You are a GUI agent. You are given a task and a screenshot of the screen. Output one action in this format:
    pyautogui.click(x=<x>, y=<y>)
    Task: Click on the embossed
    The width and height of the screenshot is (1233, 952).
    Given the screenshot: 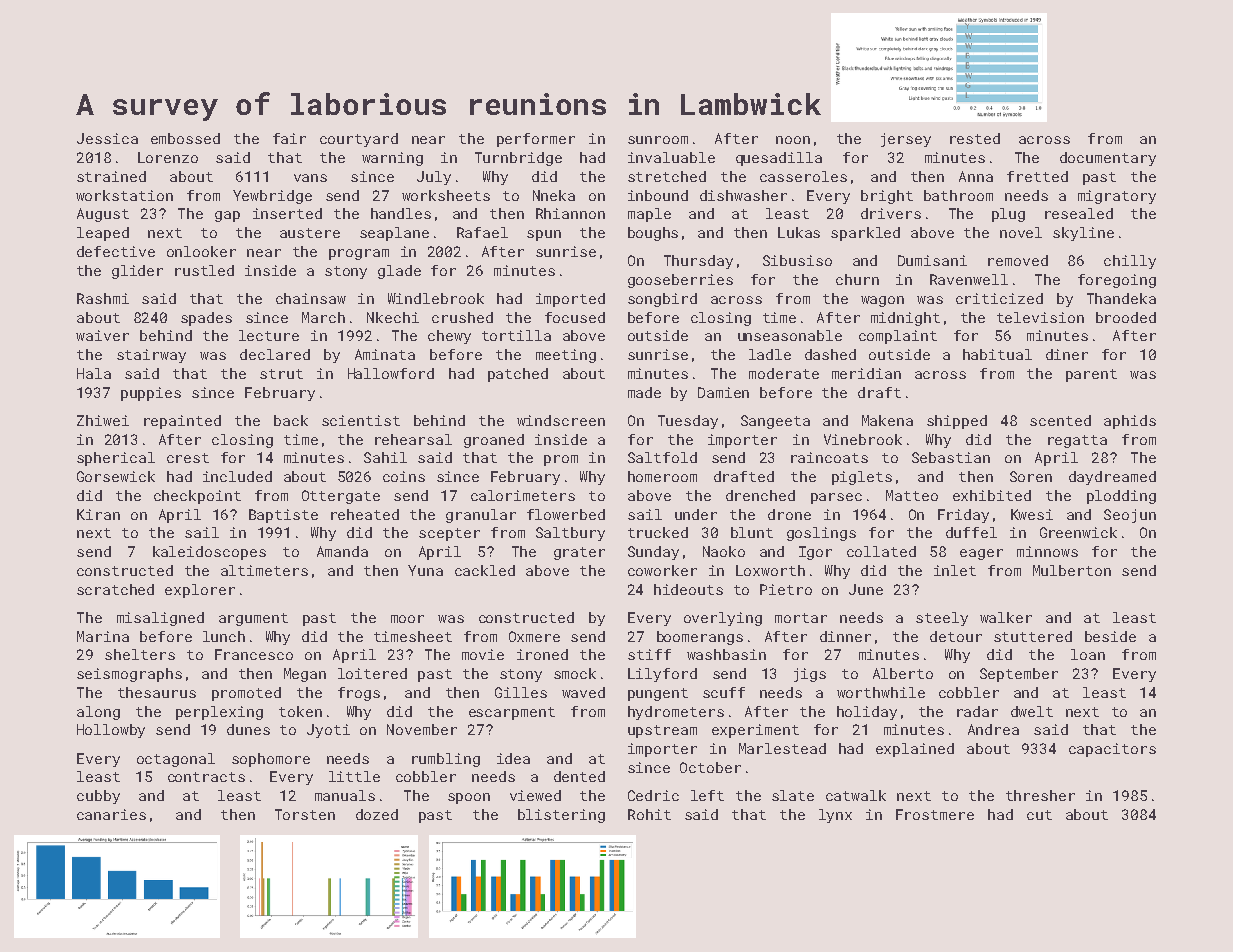 What is the action you would take?
    pyautogui.click(x=185, y=138)
